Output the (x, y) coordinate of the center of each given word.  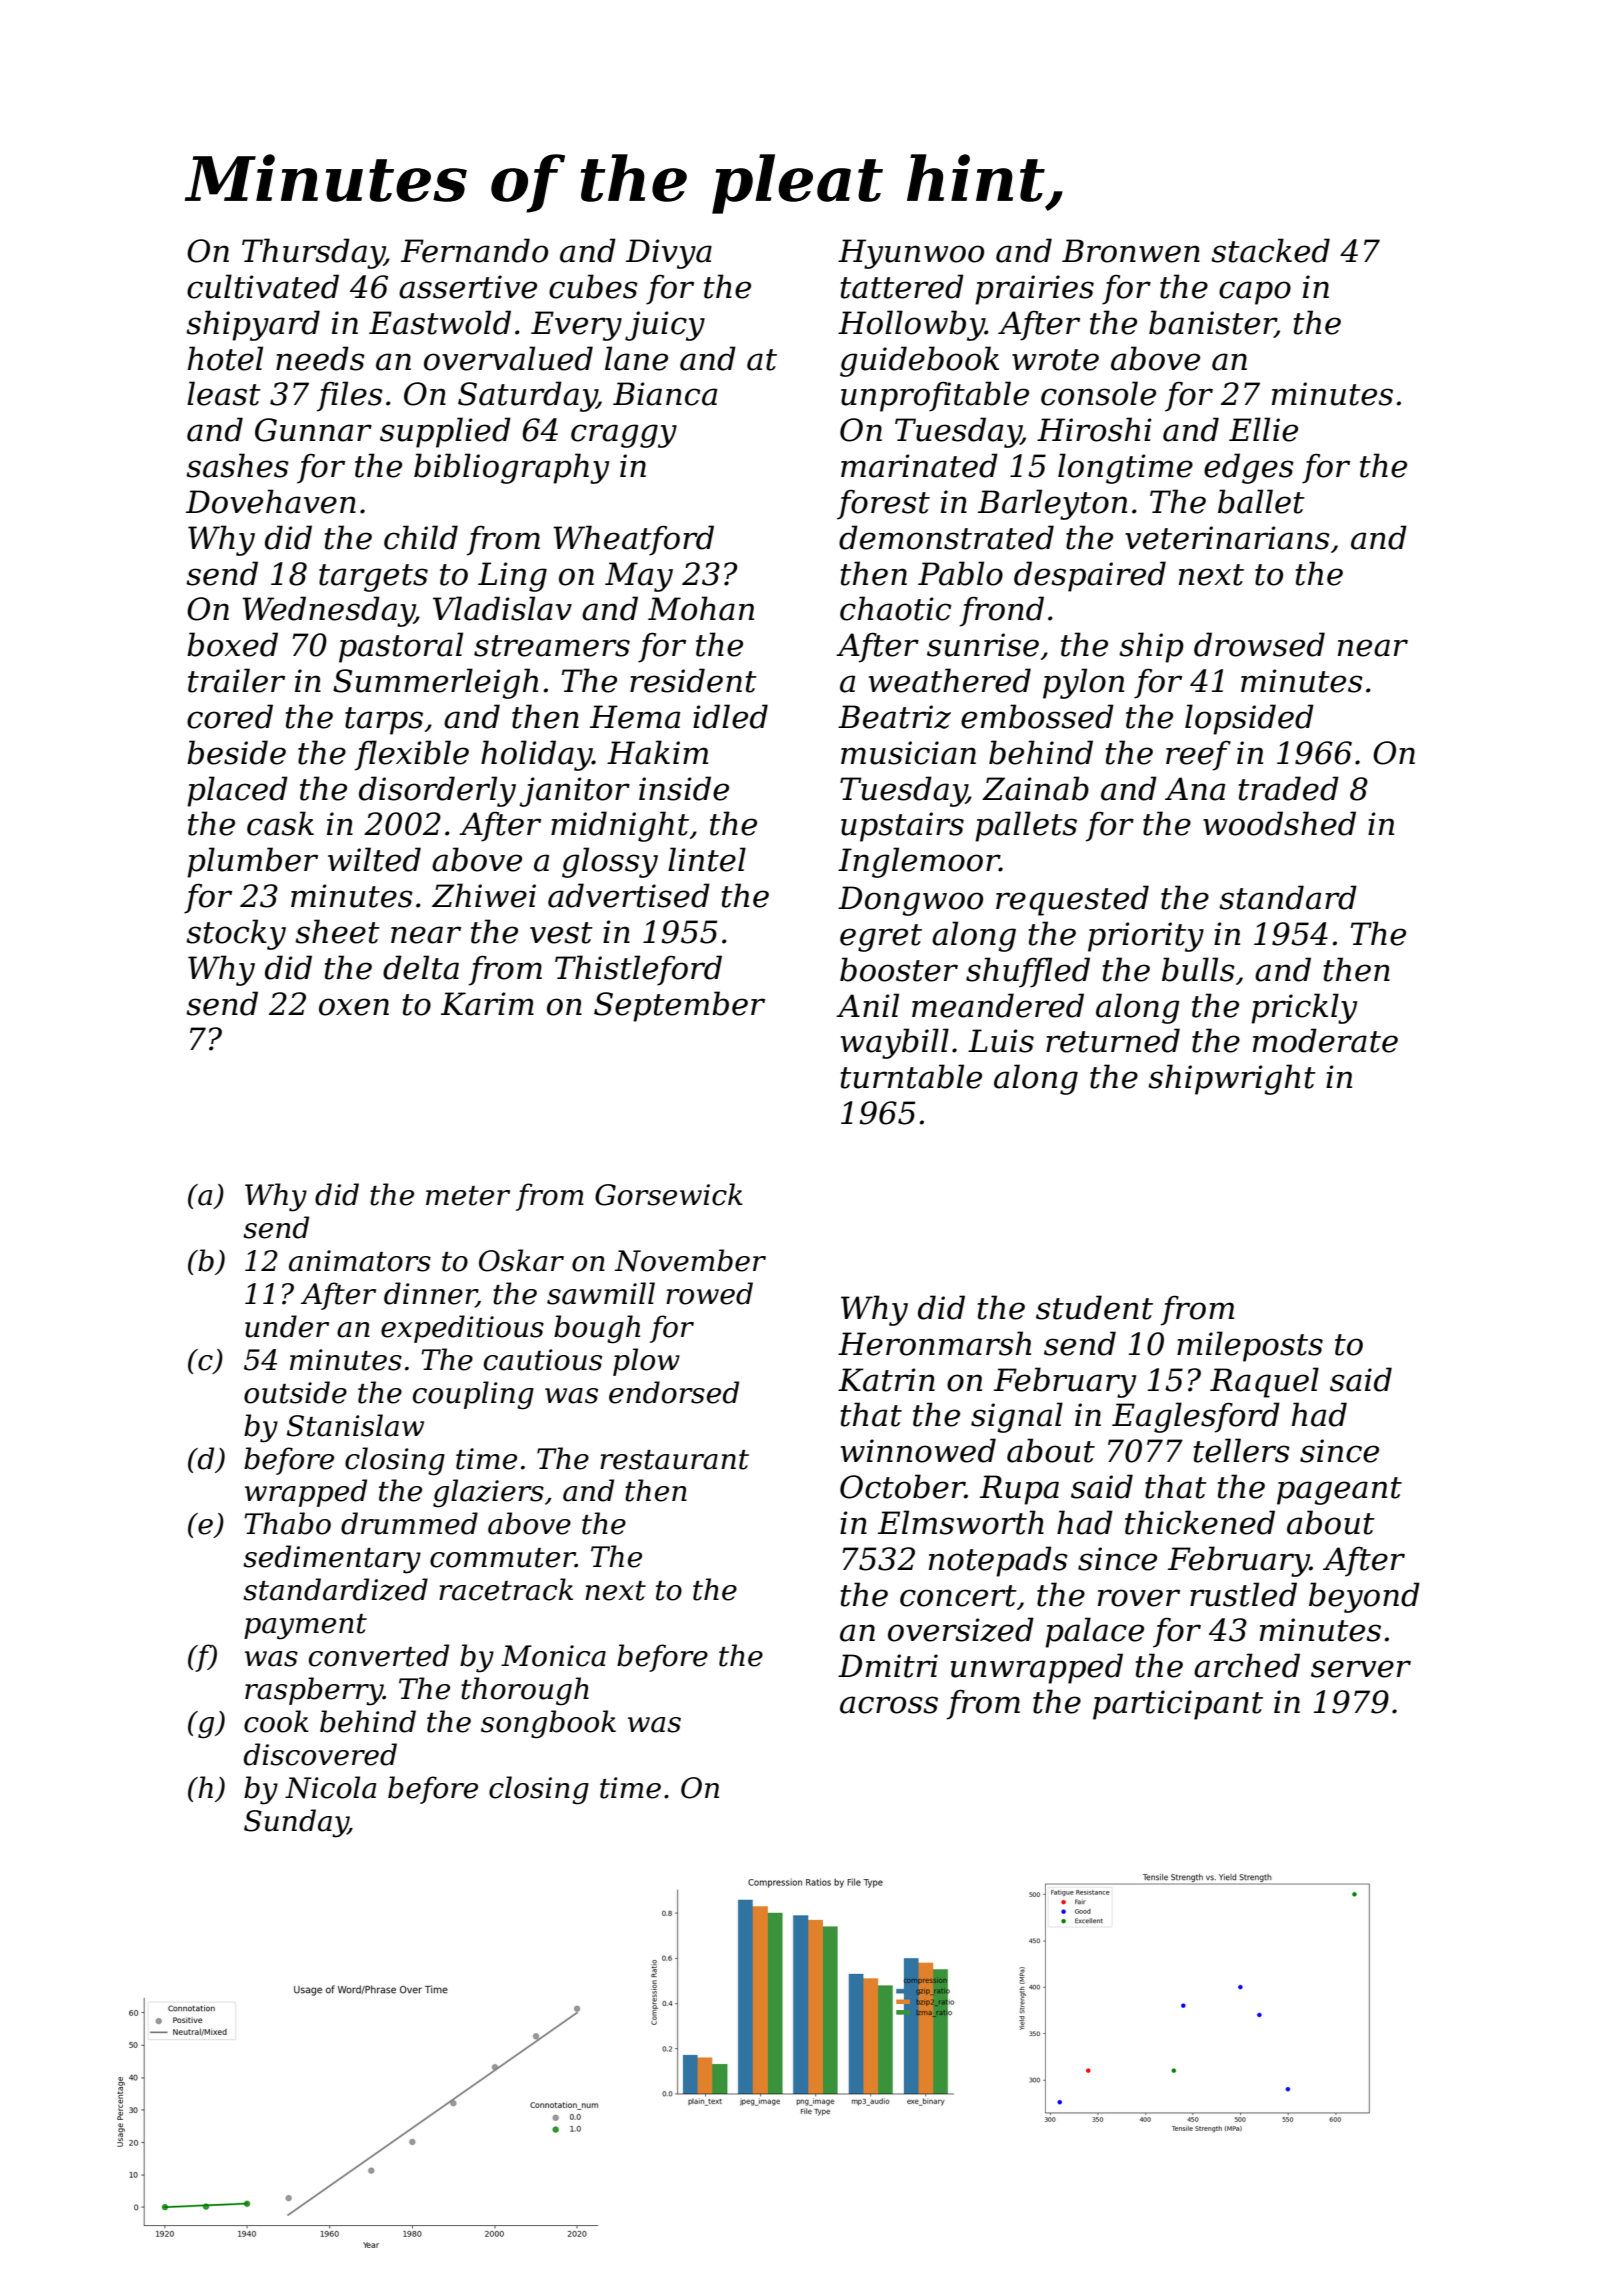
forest (883, 504)
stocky (236, 934)
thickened (1200, 1522)
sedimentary (332, 1559)
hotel (225, 358)
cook (276, 1721)
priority (1146, 937)
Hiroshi (1094, 429)
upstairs (902, 827)
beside (236, 752)
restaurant (674, 1460)
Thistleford (638, 970)
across (889, 1705)
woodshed (1279, 823)
